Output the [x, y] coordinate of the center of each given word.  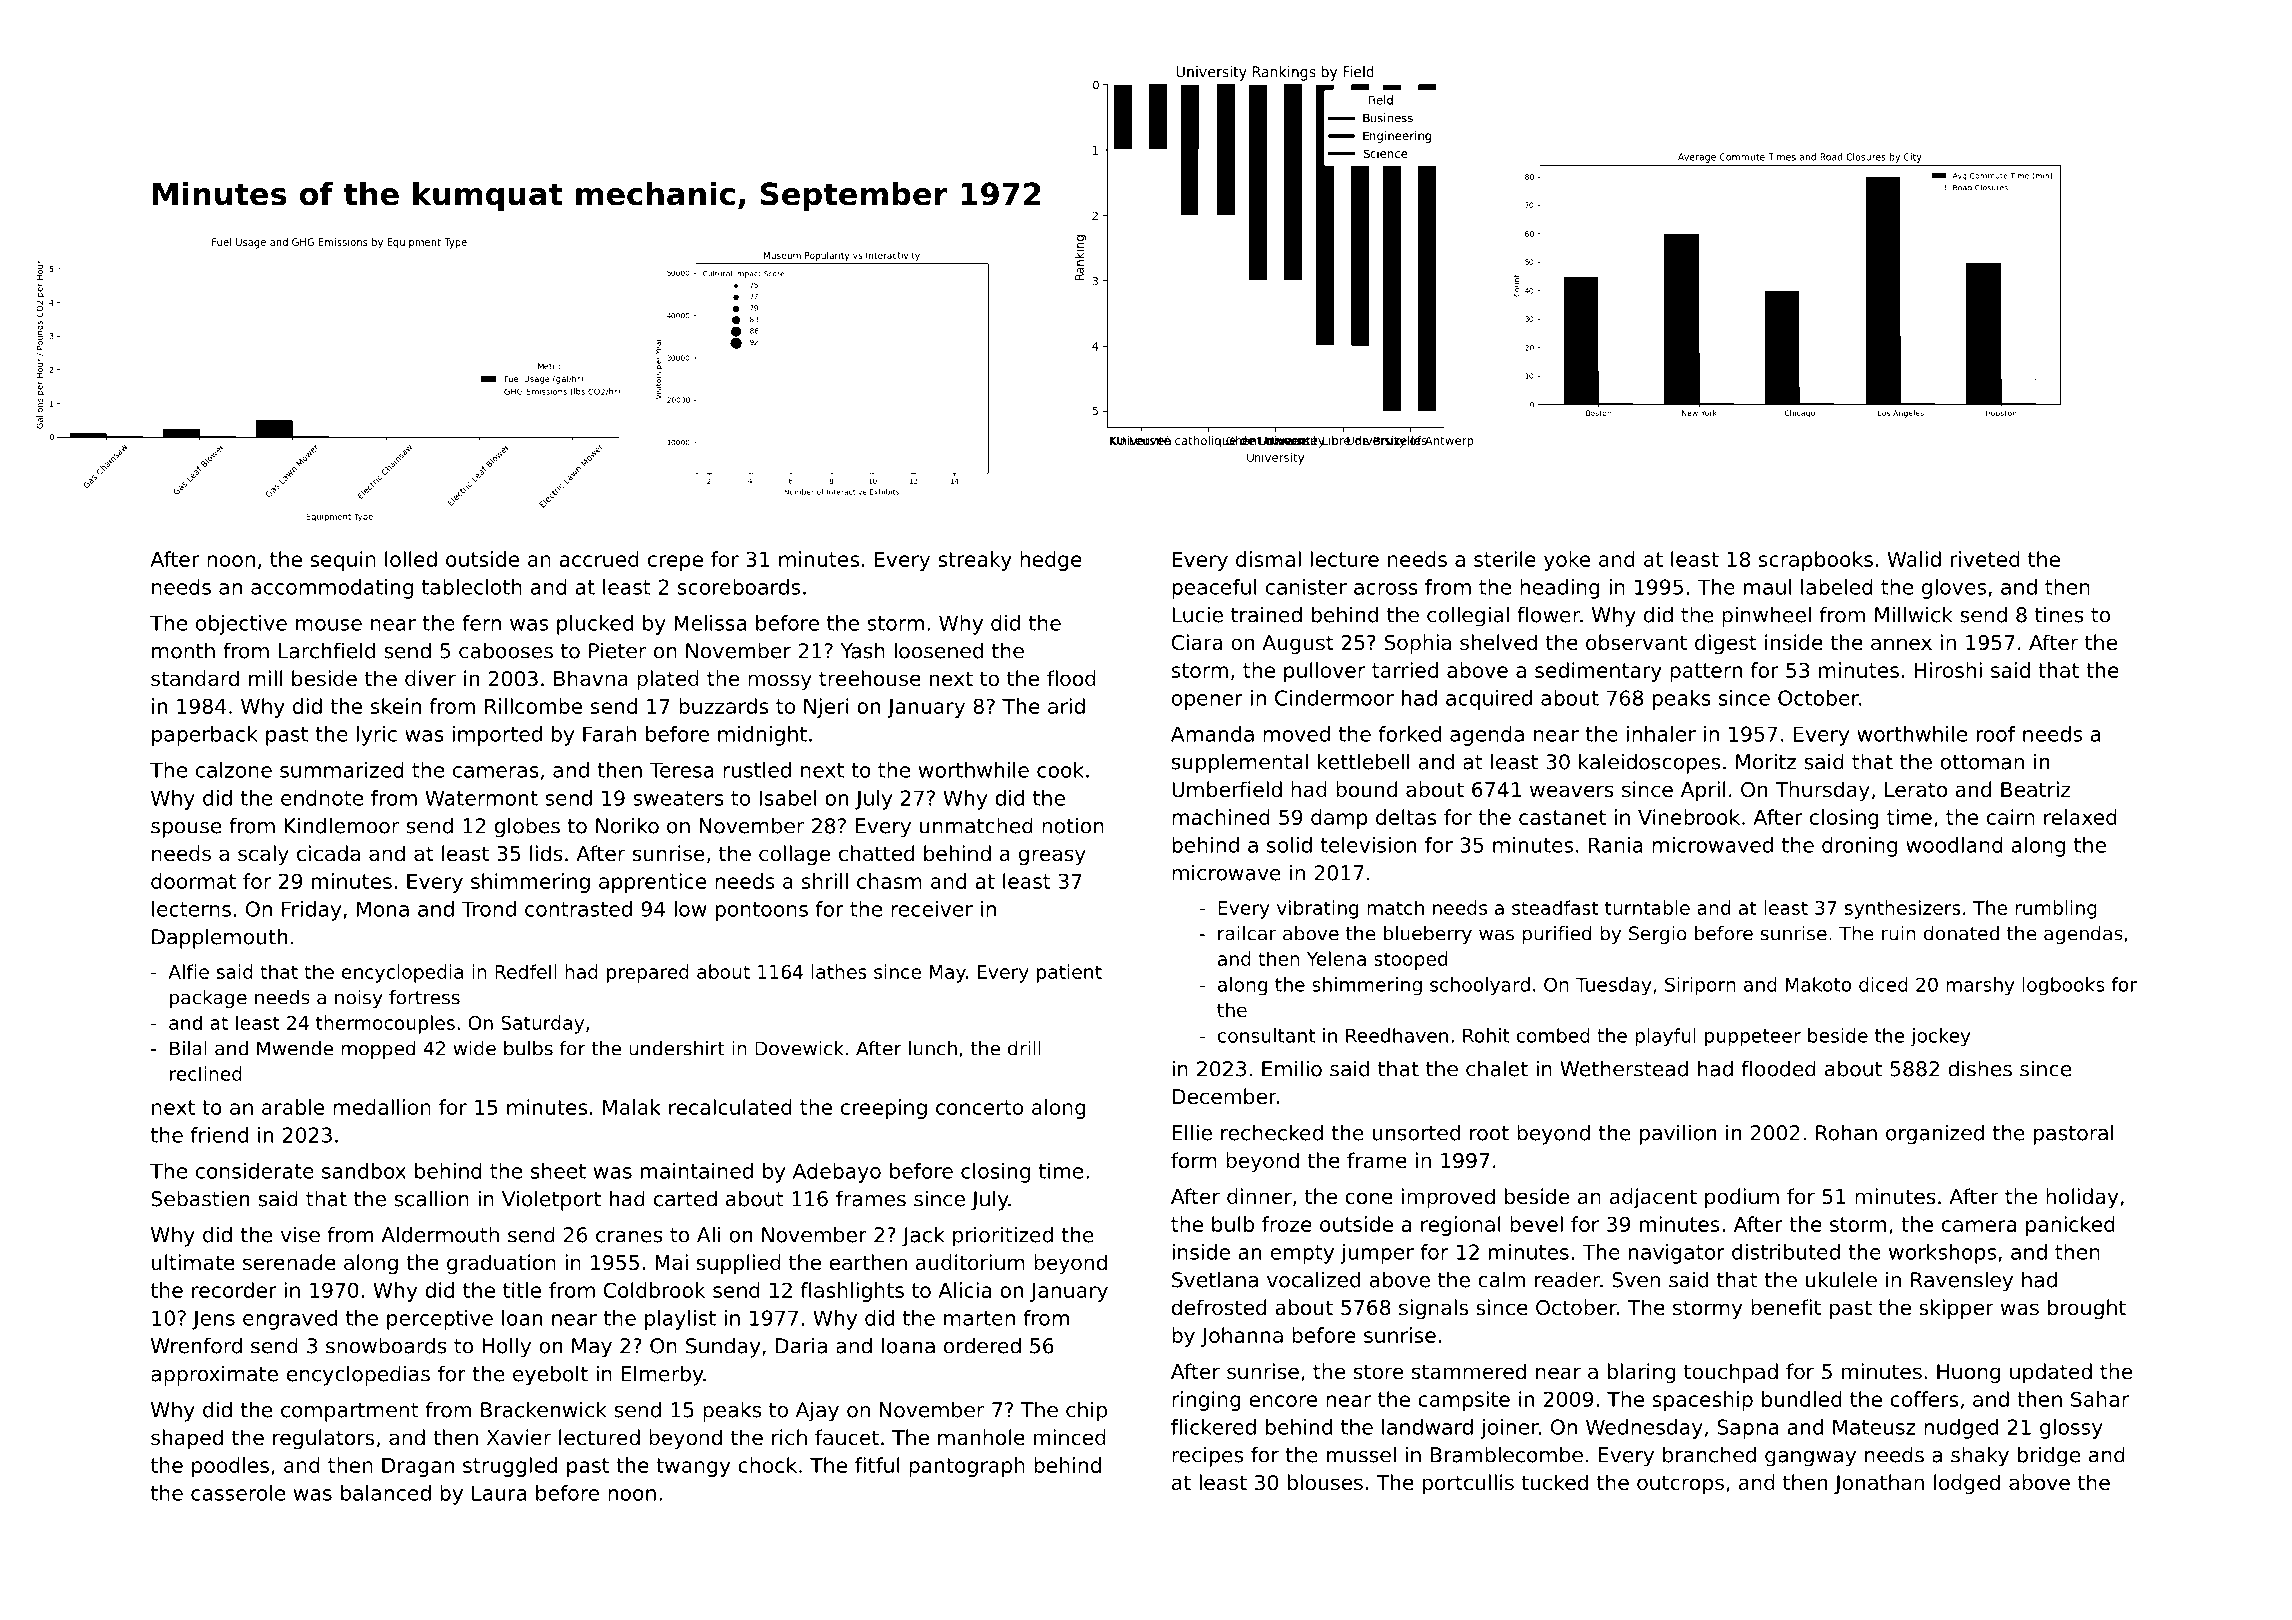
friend [219, 1135]
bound [1366, 789]
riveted [1985, 559]
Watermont [481, 798]
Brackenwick [544, 1409]
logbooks [2064, 986]
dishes [1980, 1068]
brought [2087, 1309]
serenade [289, 1262]
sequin [343, 561]
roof [1996, 734]
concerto [979, 1107]
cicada [328, 853]
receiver [932, 909]
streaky [975, 561]
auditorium [970, 1262]
